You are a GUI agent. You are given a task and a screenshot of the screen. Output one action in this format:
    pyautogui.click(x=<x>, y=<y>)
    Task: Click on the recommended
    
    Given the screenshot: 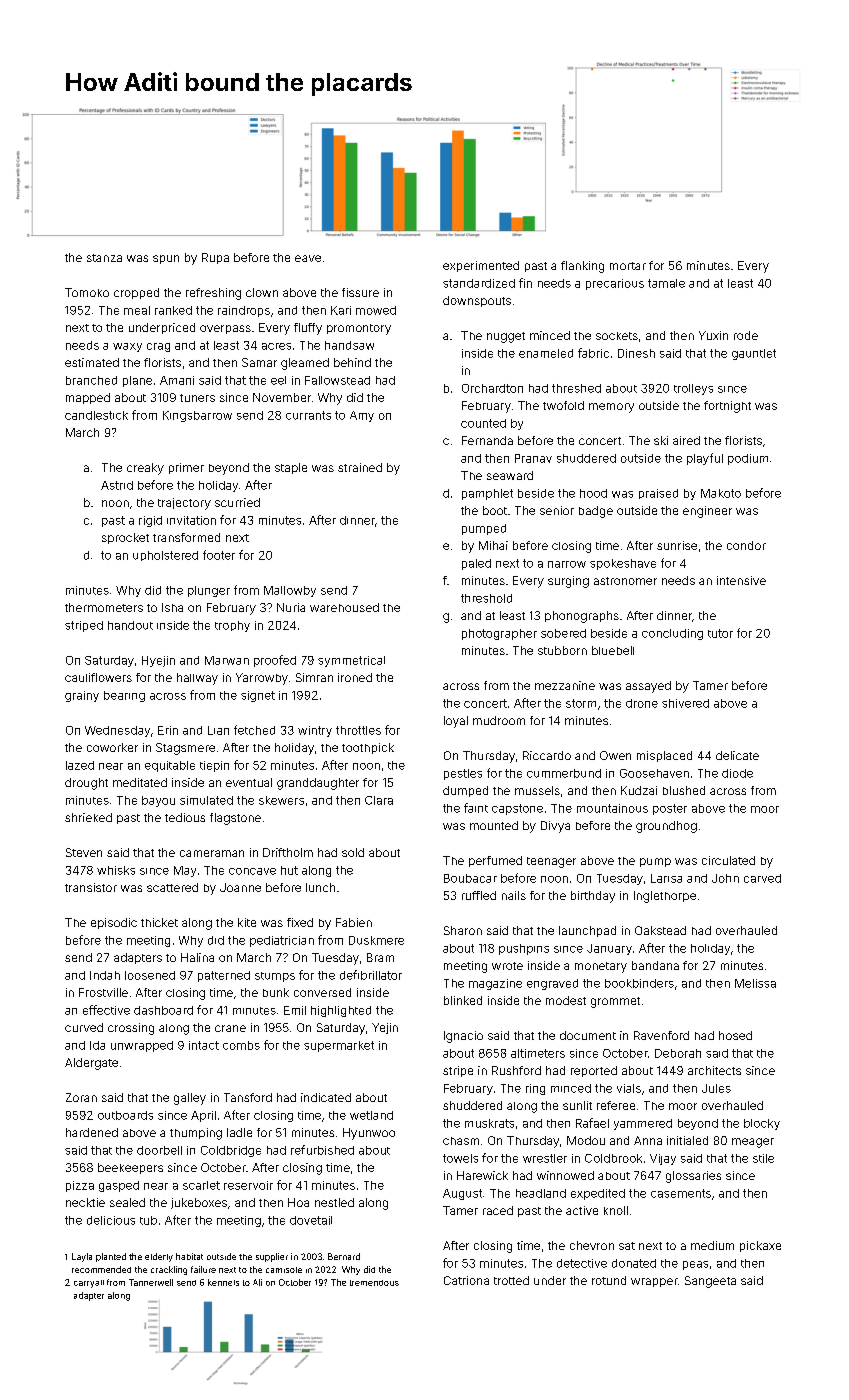 What is the action you would take?
    pyautogui.click(x=101, y=1269)
